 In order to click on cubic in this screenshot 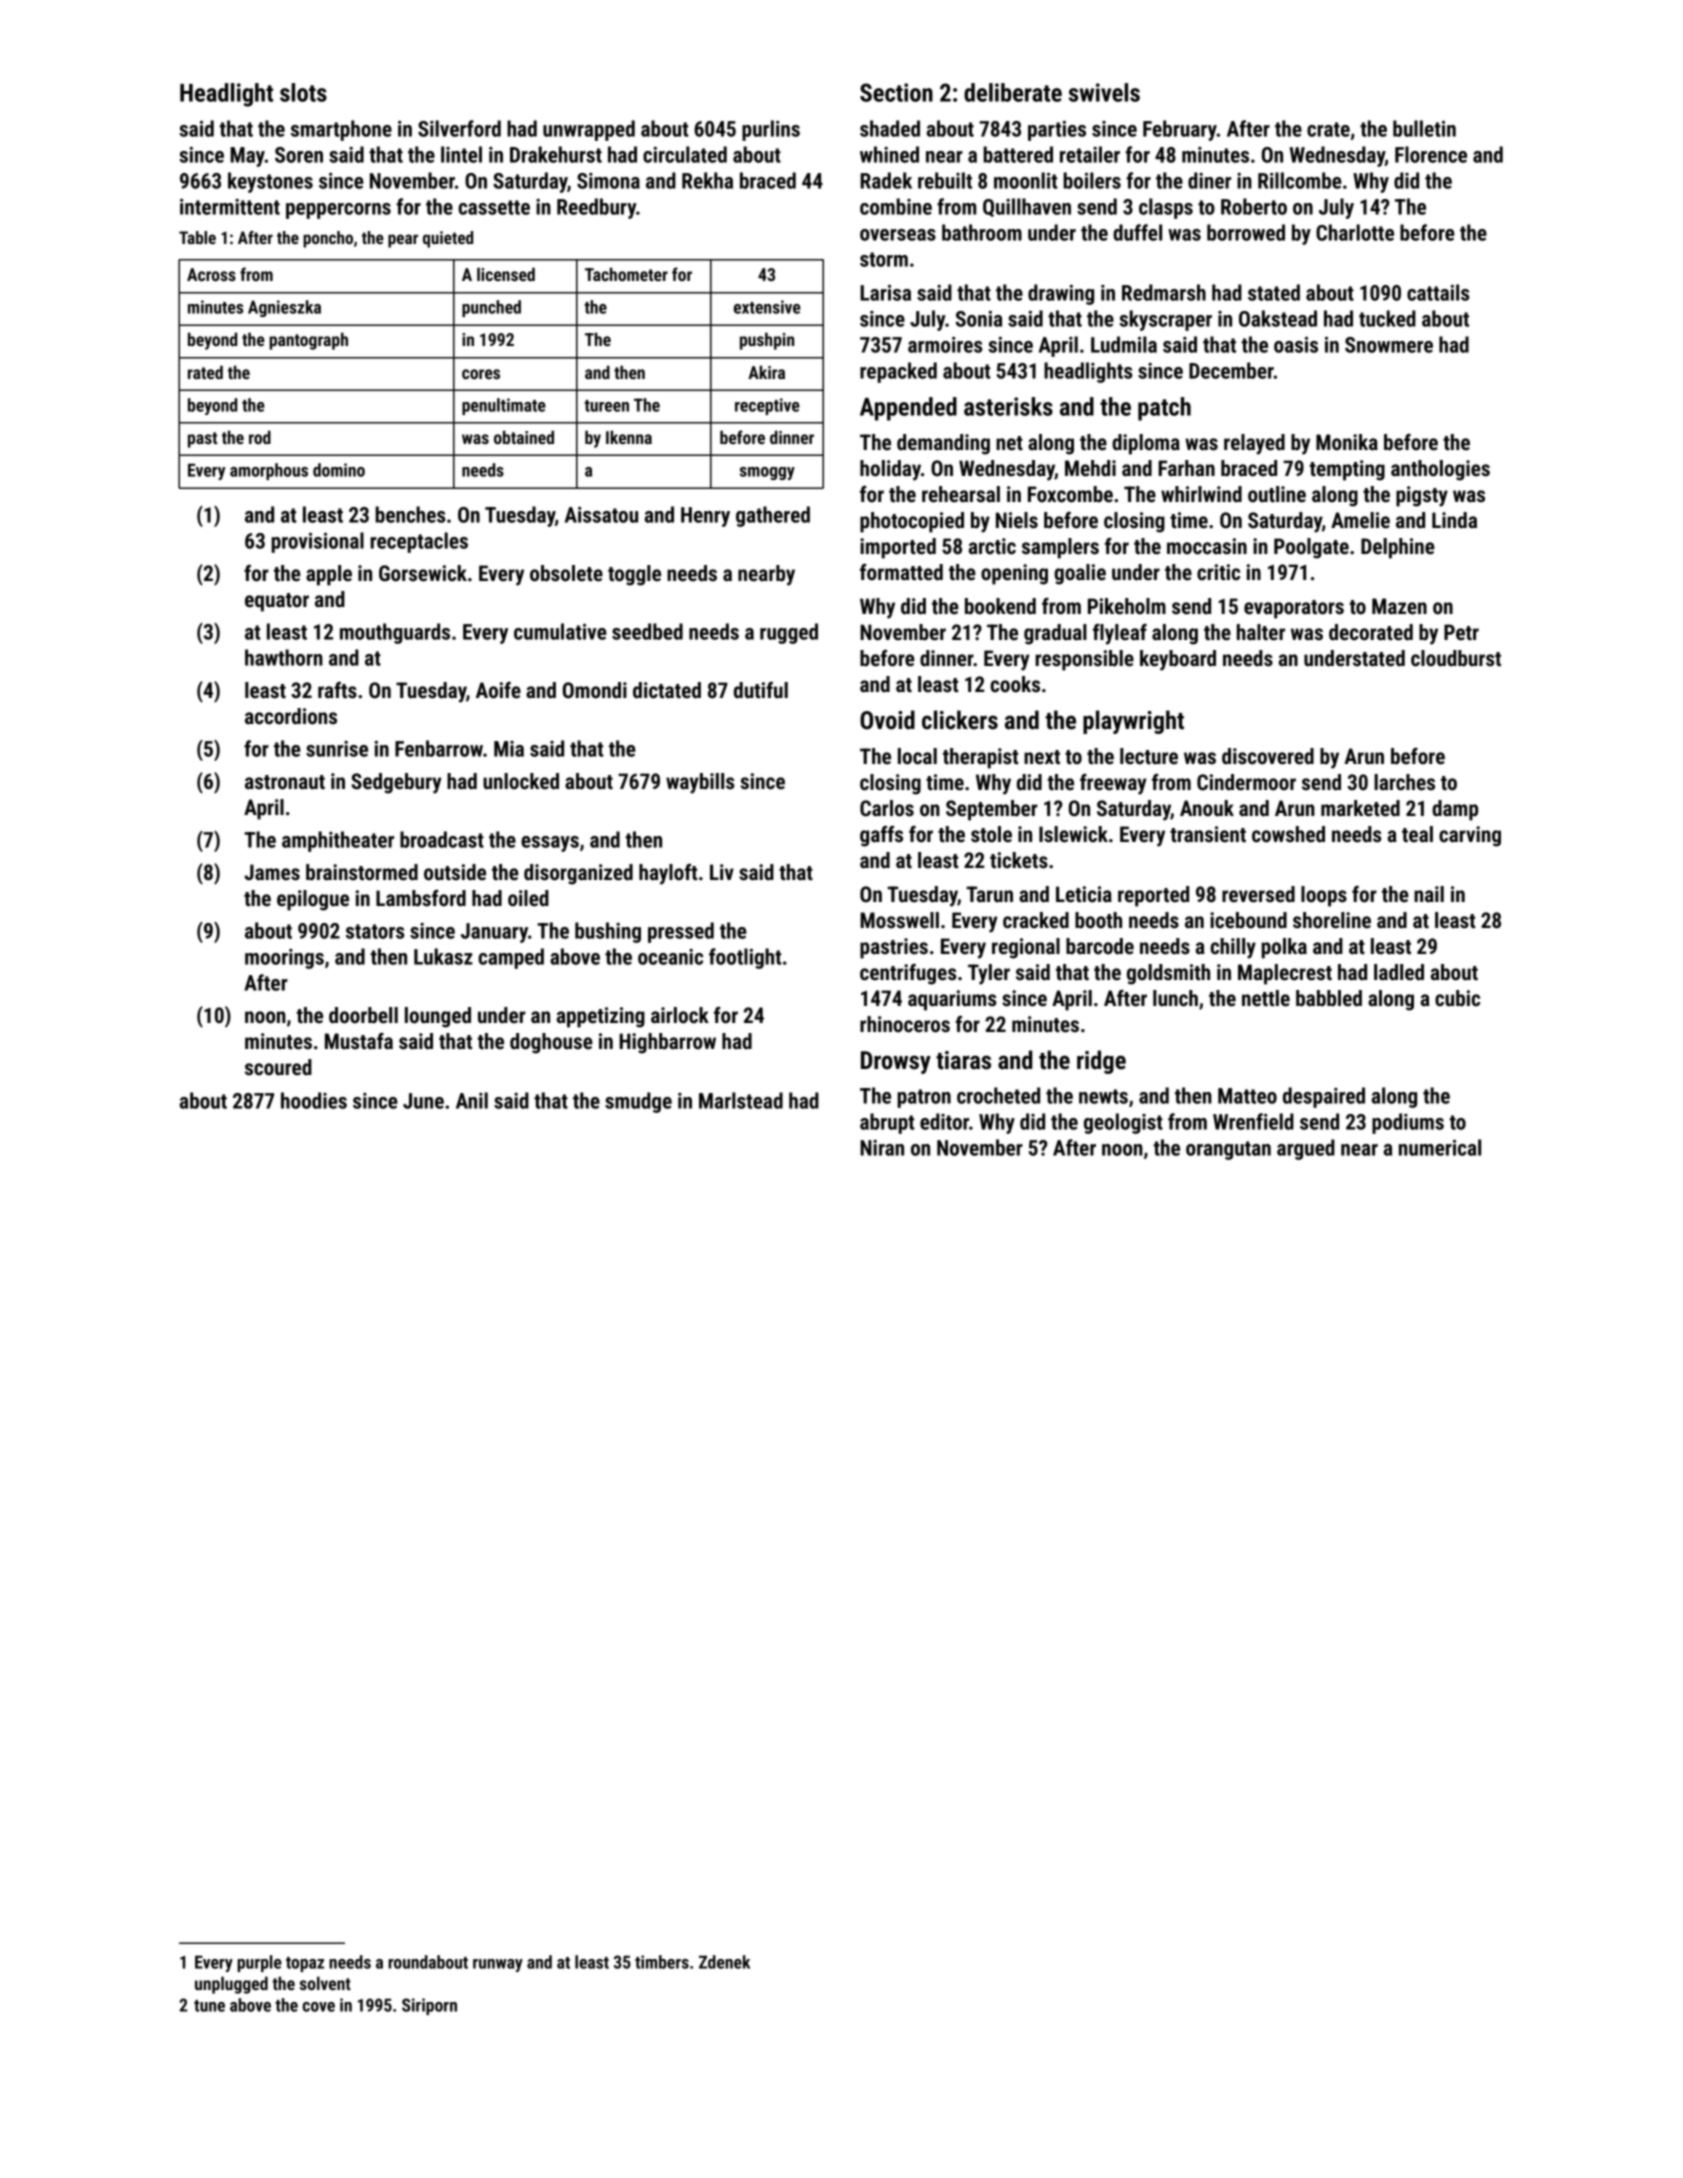, I will do `click(1457, 998)`.
